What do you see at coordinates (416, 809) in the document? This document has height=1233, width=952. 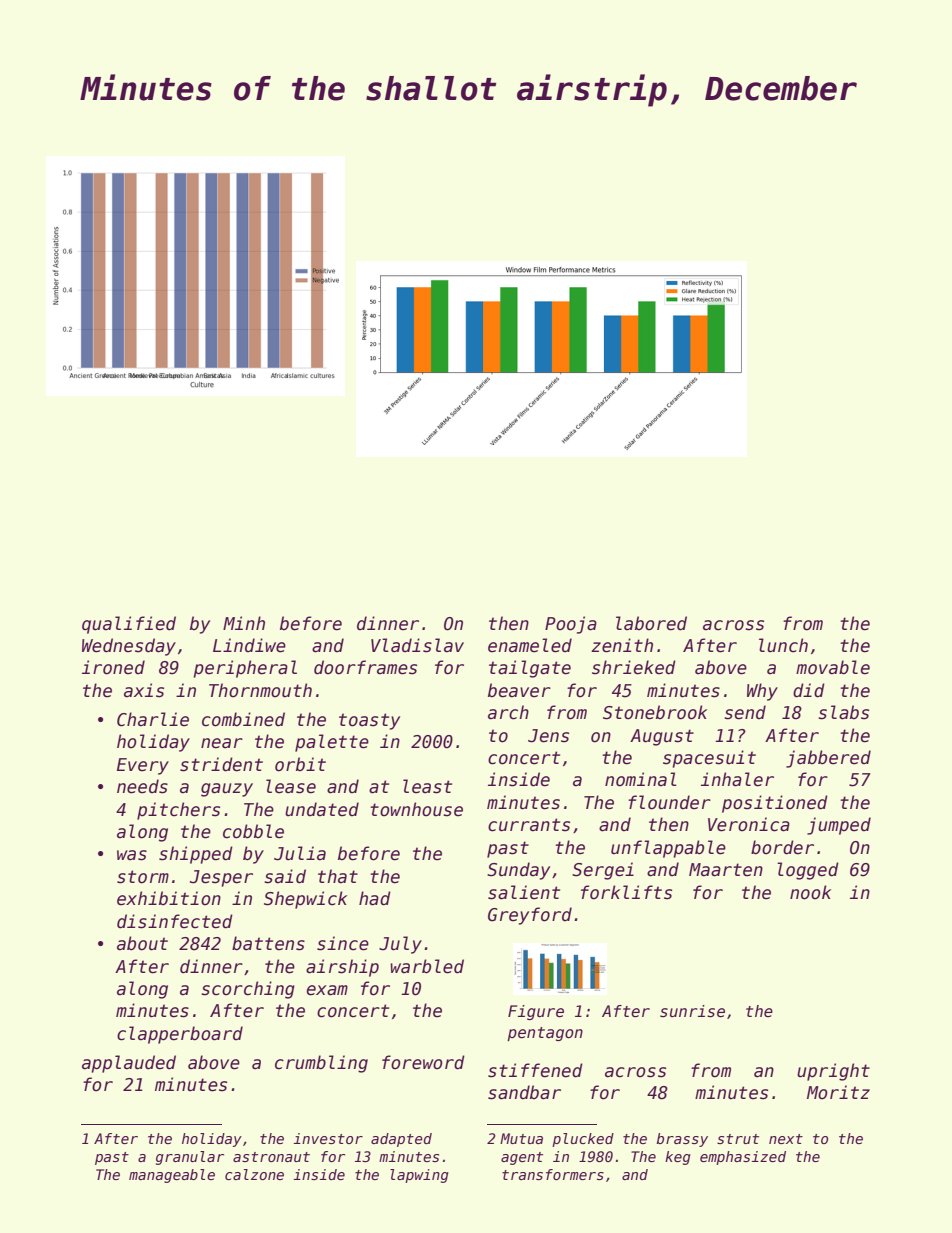 I see `townhouse` at bounding box center [416, 809].
